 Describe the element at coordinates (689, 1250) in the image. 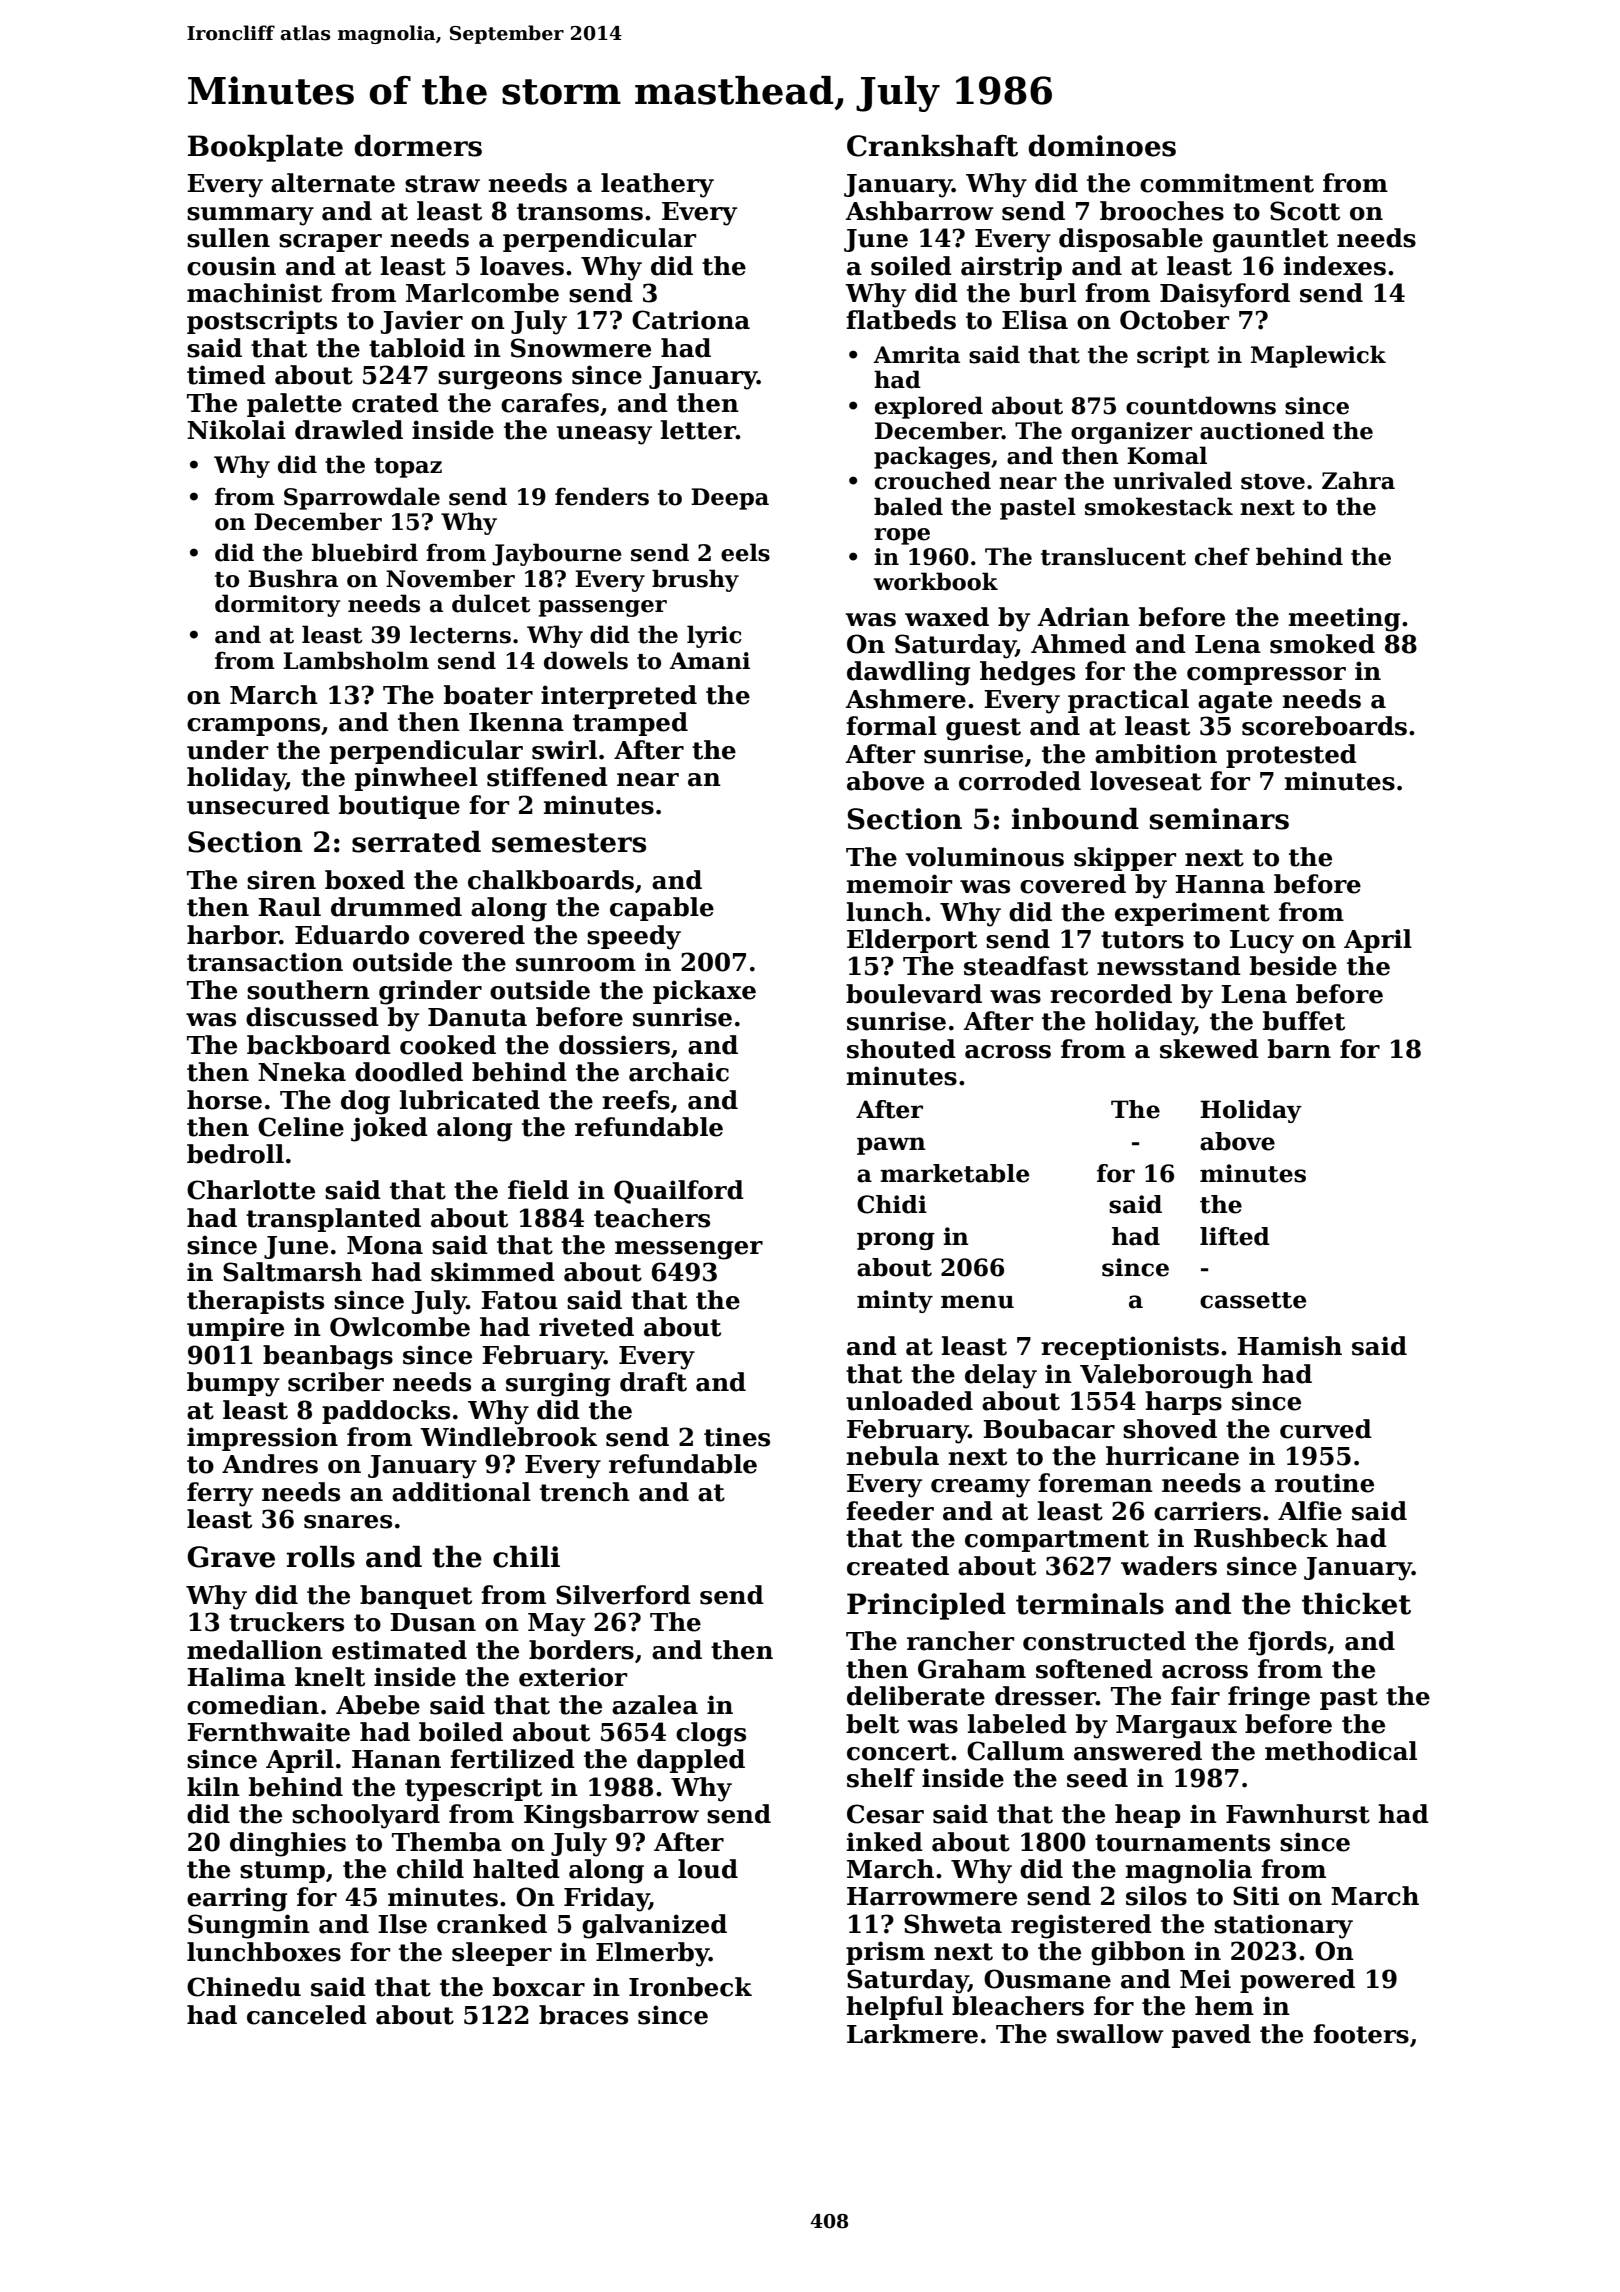

I see `messenger` at that location.
